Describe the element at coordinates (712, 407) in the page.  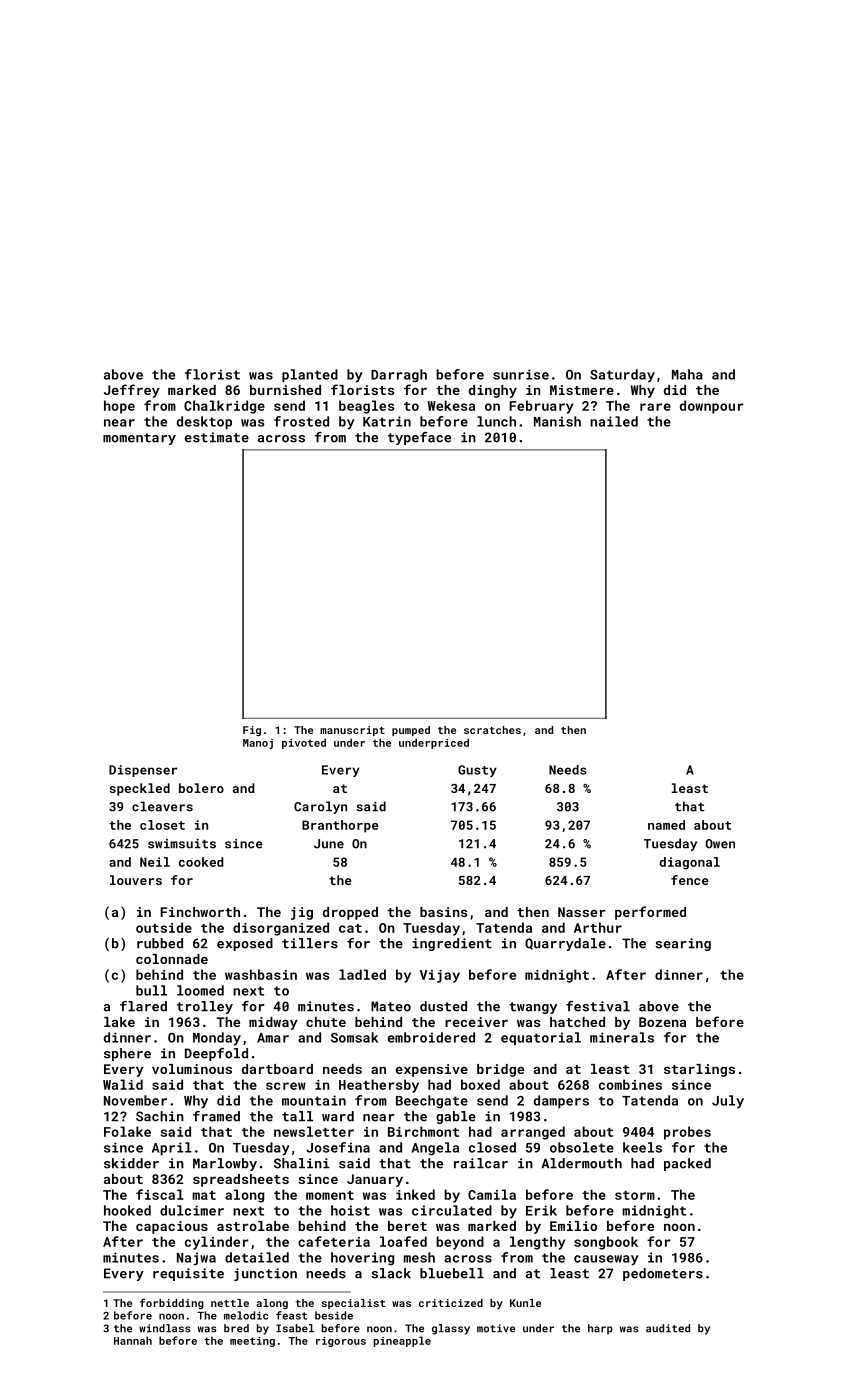
I see `downpour` at that location.
